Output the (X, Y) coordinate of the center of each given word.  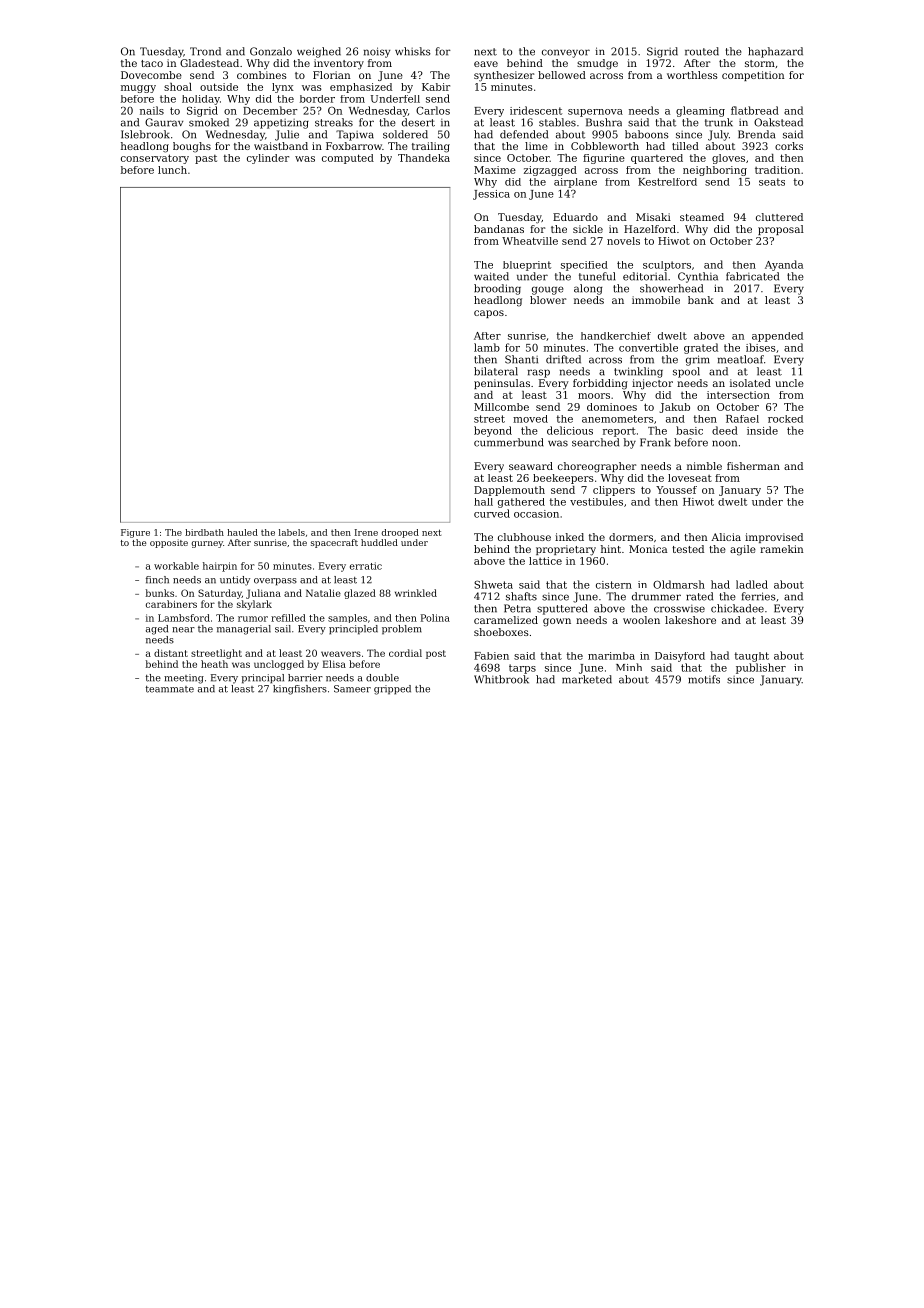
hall (483, 502)
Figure (135, 533)
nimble (704, 466)
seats (772, 182)
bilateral (496, 371)
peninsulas (502, 384)
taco (152, 63)
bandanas (499, 229)
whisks (413, 51)
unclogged (279, 665)
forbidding (600, 384)
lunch (172, 170)
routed (702, 51)
